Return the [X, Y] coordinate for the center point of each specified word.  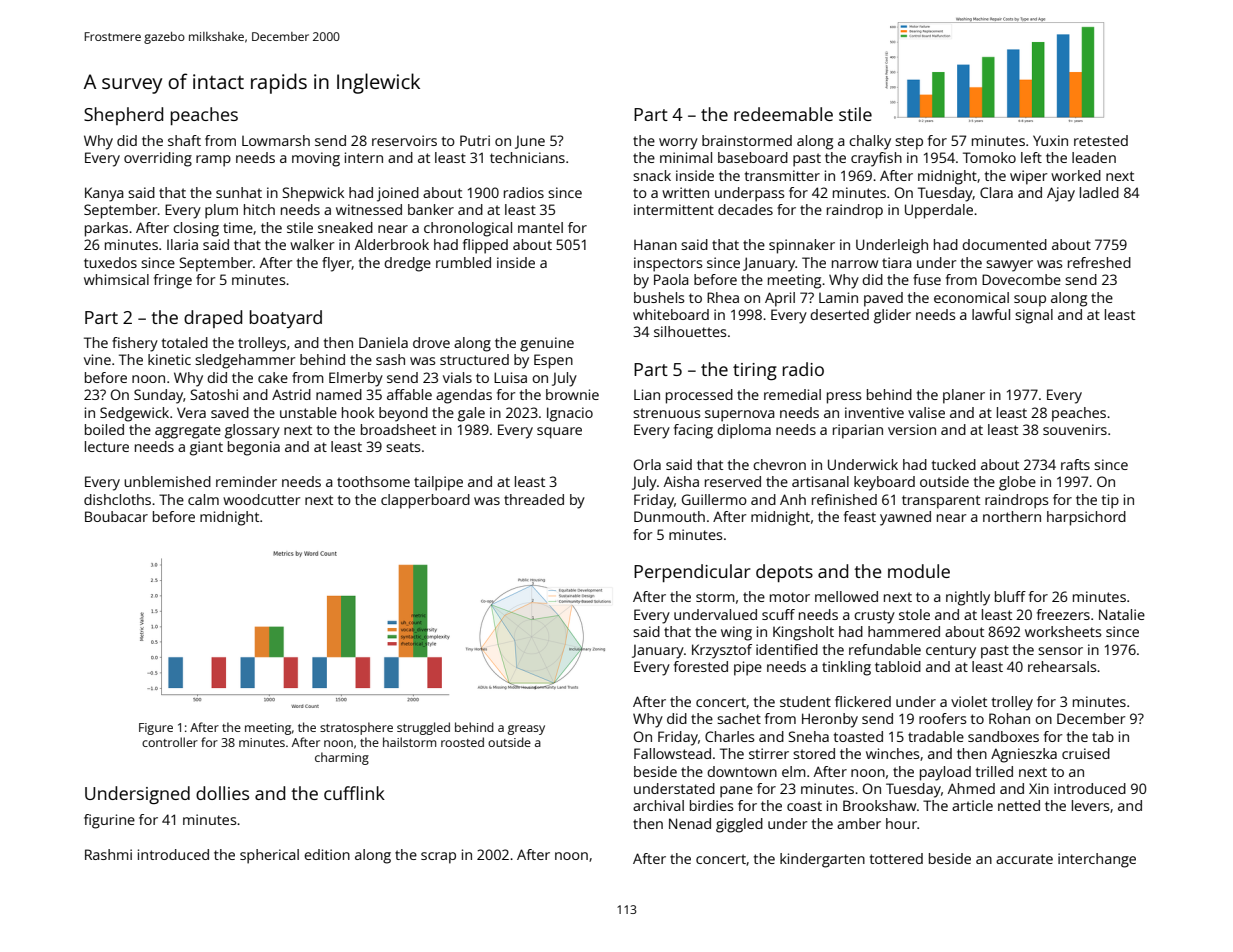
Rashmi [108, 854]
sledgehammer [245, 361]
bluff [1010, 596]
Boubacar [116, 516]
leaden [1094, 157]
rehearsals [1062, 666]
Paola [671, 279]
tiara [897, 262]
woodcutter [262, 499]
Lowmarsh [276, 140]
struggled [423, 728]
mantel [540, 227]
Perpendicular [692, 573]
